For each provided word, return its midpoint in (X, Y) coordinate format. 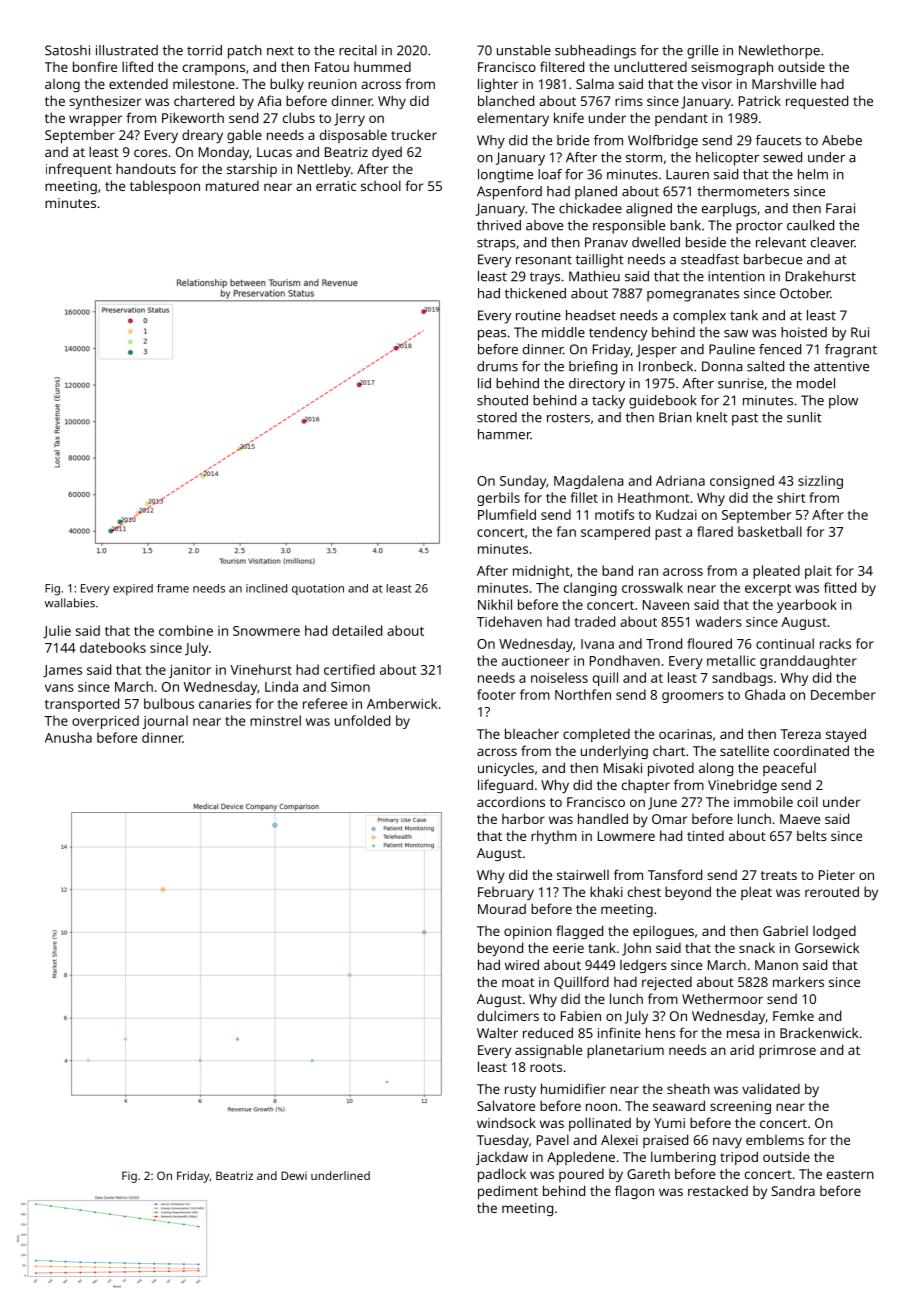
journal (165, 722)
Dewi (294, 1175)
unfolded (362, 720)
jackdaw (502, 1158)
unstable (524, 50)
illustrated (127, 50)
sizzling (820, 482)
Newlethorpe (779, 52)
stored (497, 417)
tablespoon (165, 187)
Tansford (675, 874)
